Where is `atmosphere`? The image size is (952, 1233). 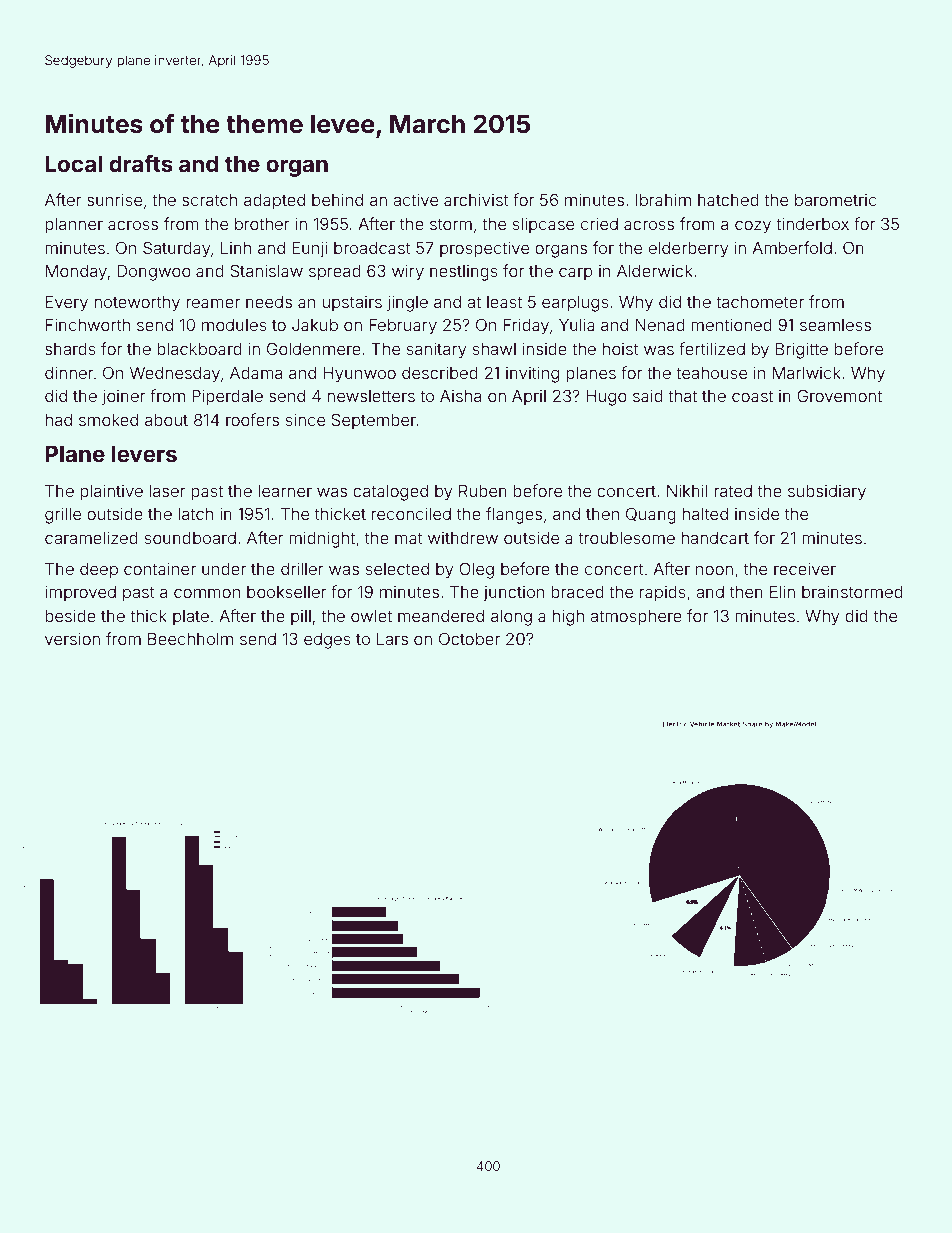 atmosphere is located at coordinates (636, 618).
